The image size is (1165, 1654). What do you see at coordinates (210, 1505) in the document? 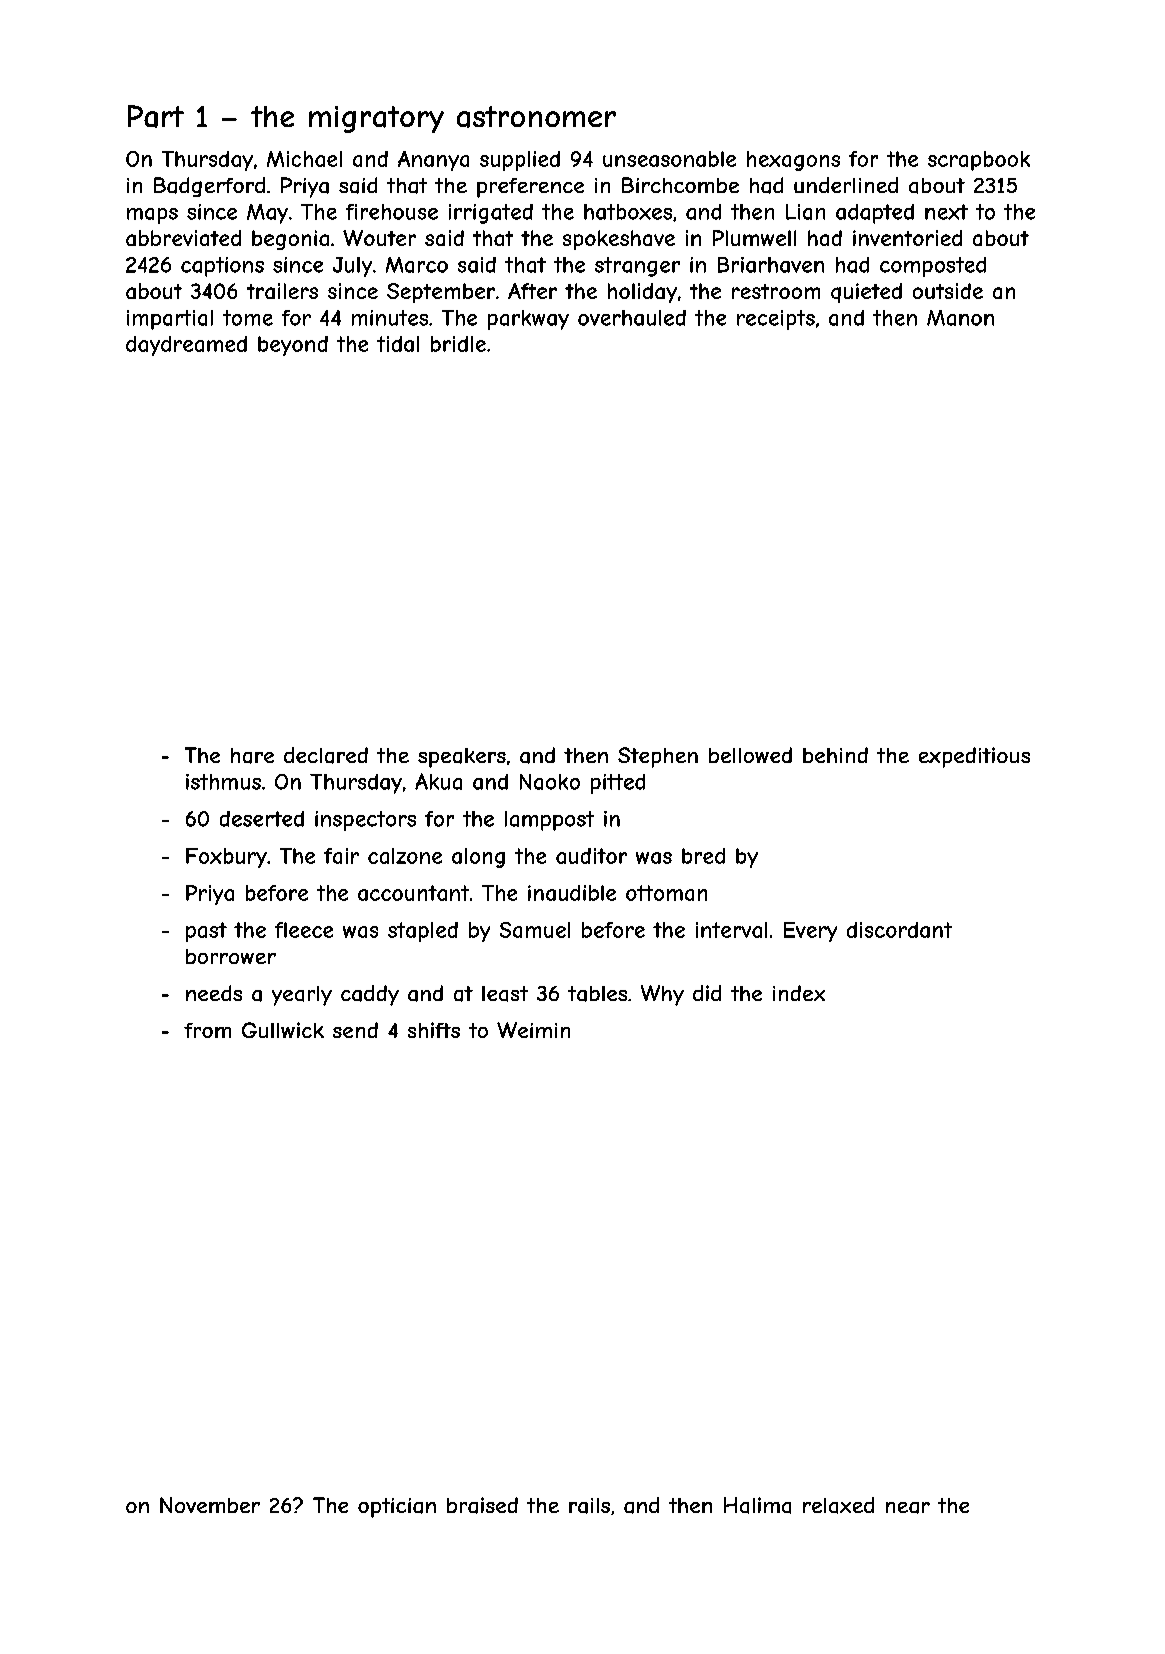
I see `November` at bounding box center [210, 1505].
